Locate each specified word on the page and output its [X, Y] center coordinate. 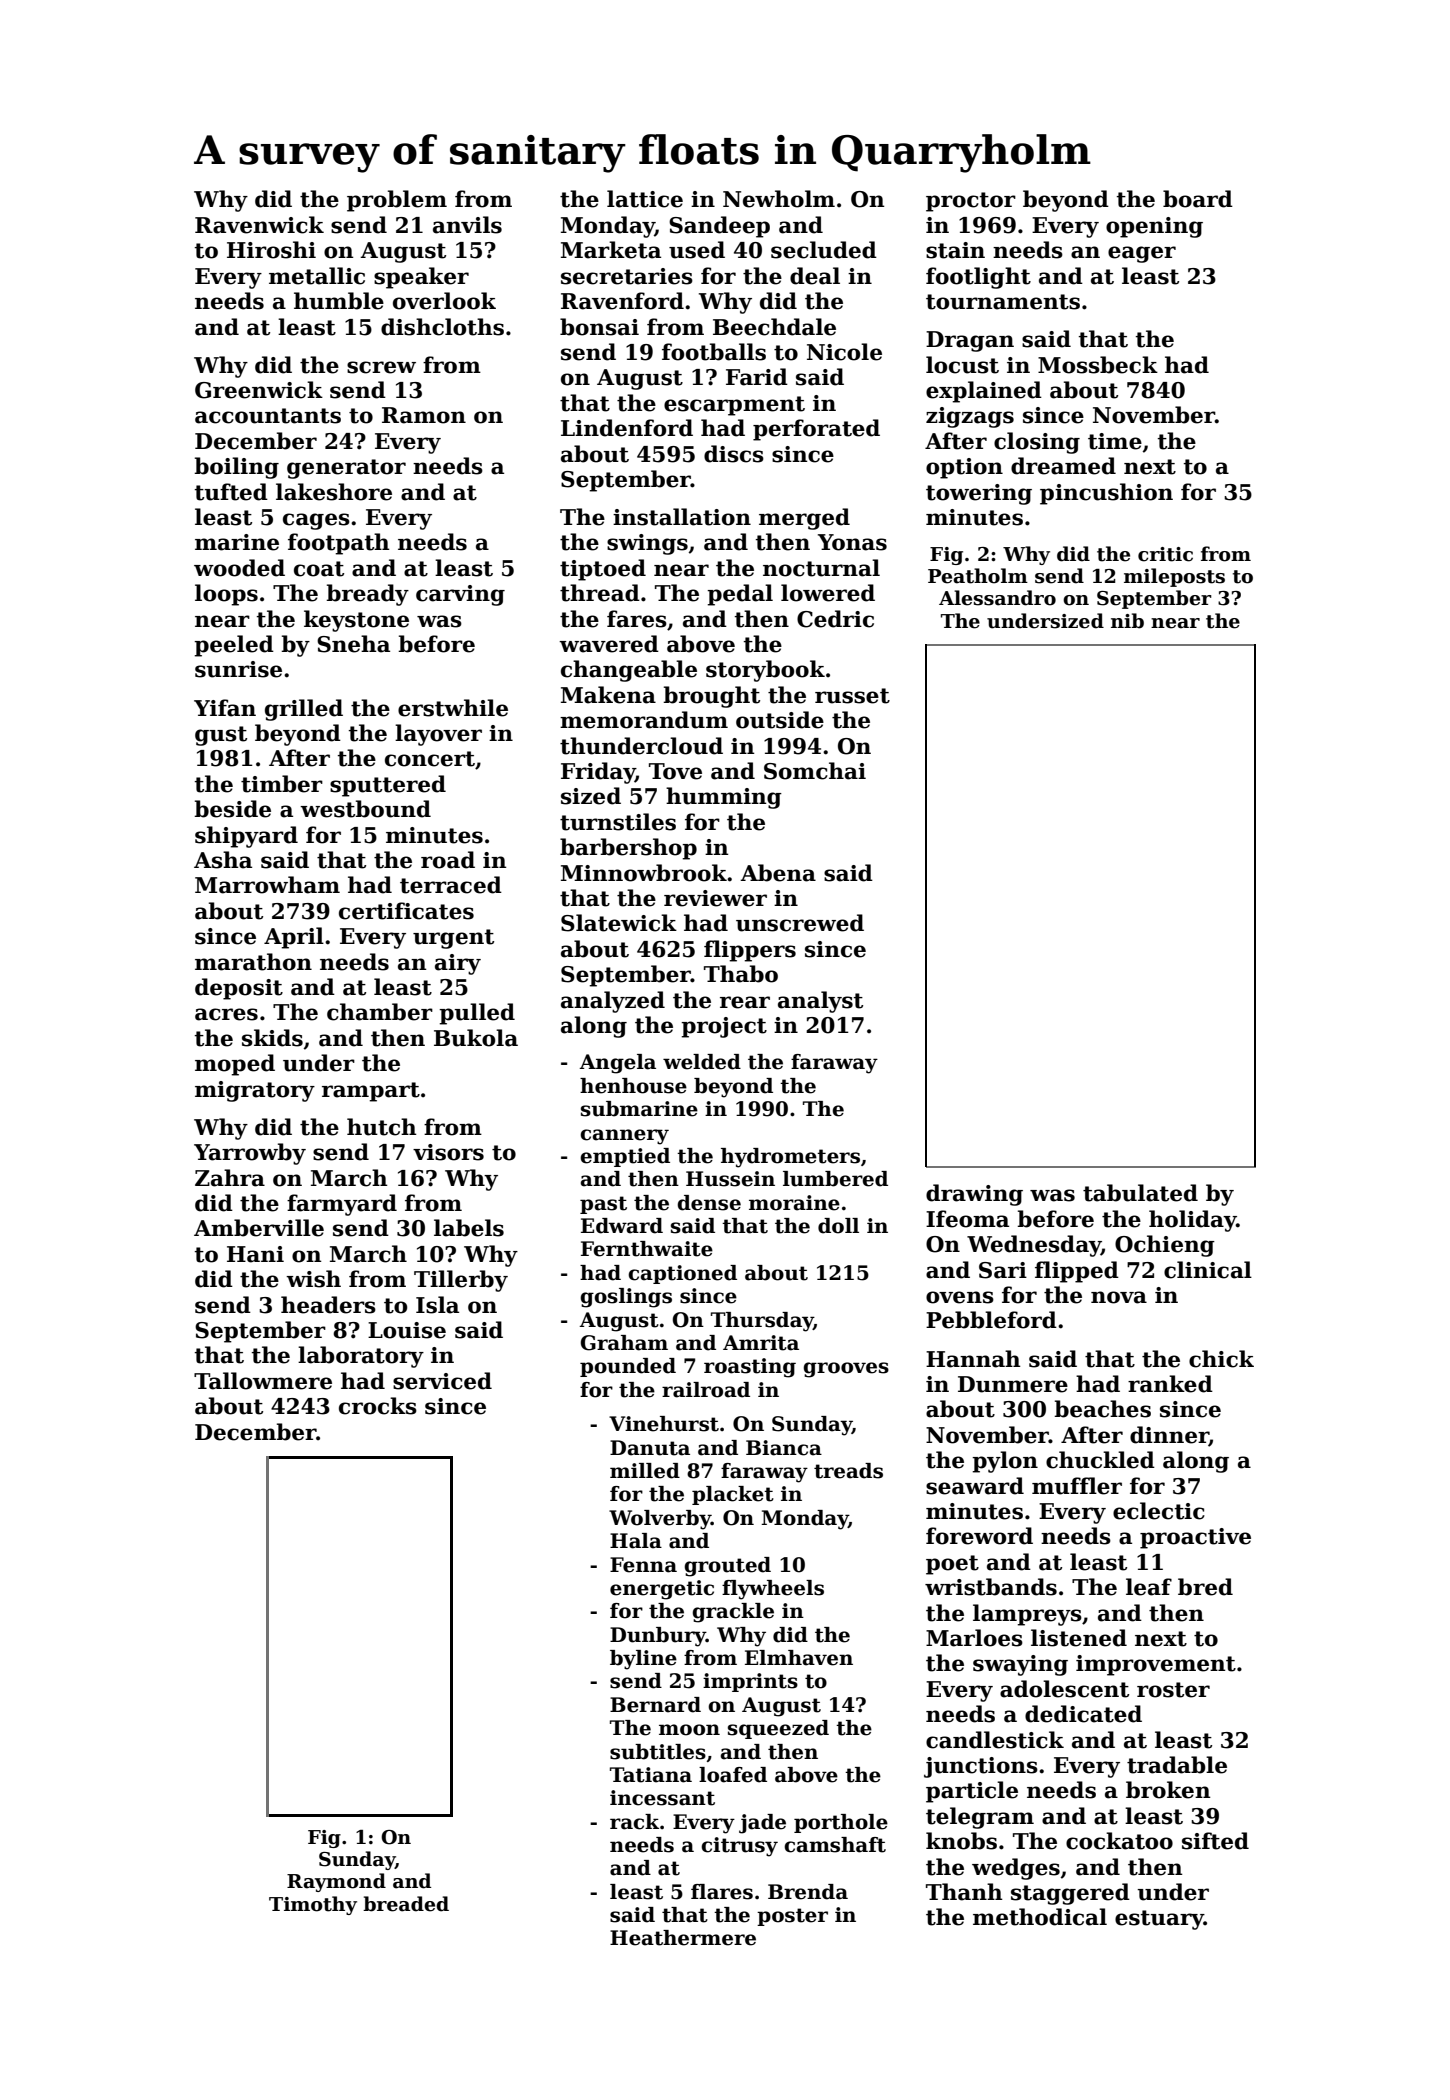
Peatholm [978, 576]
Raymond [336, 1882]
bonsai [599, 327]
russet [852, 696]
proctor [971, 202]
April [294, 938]
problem [397, 201]
